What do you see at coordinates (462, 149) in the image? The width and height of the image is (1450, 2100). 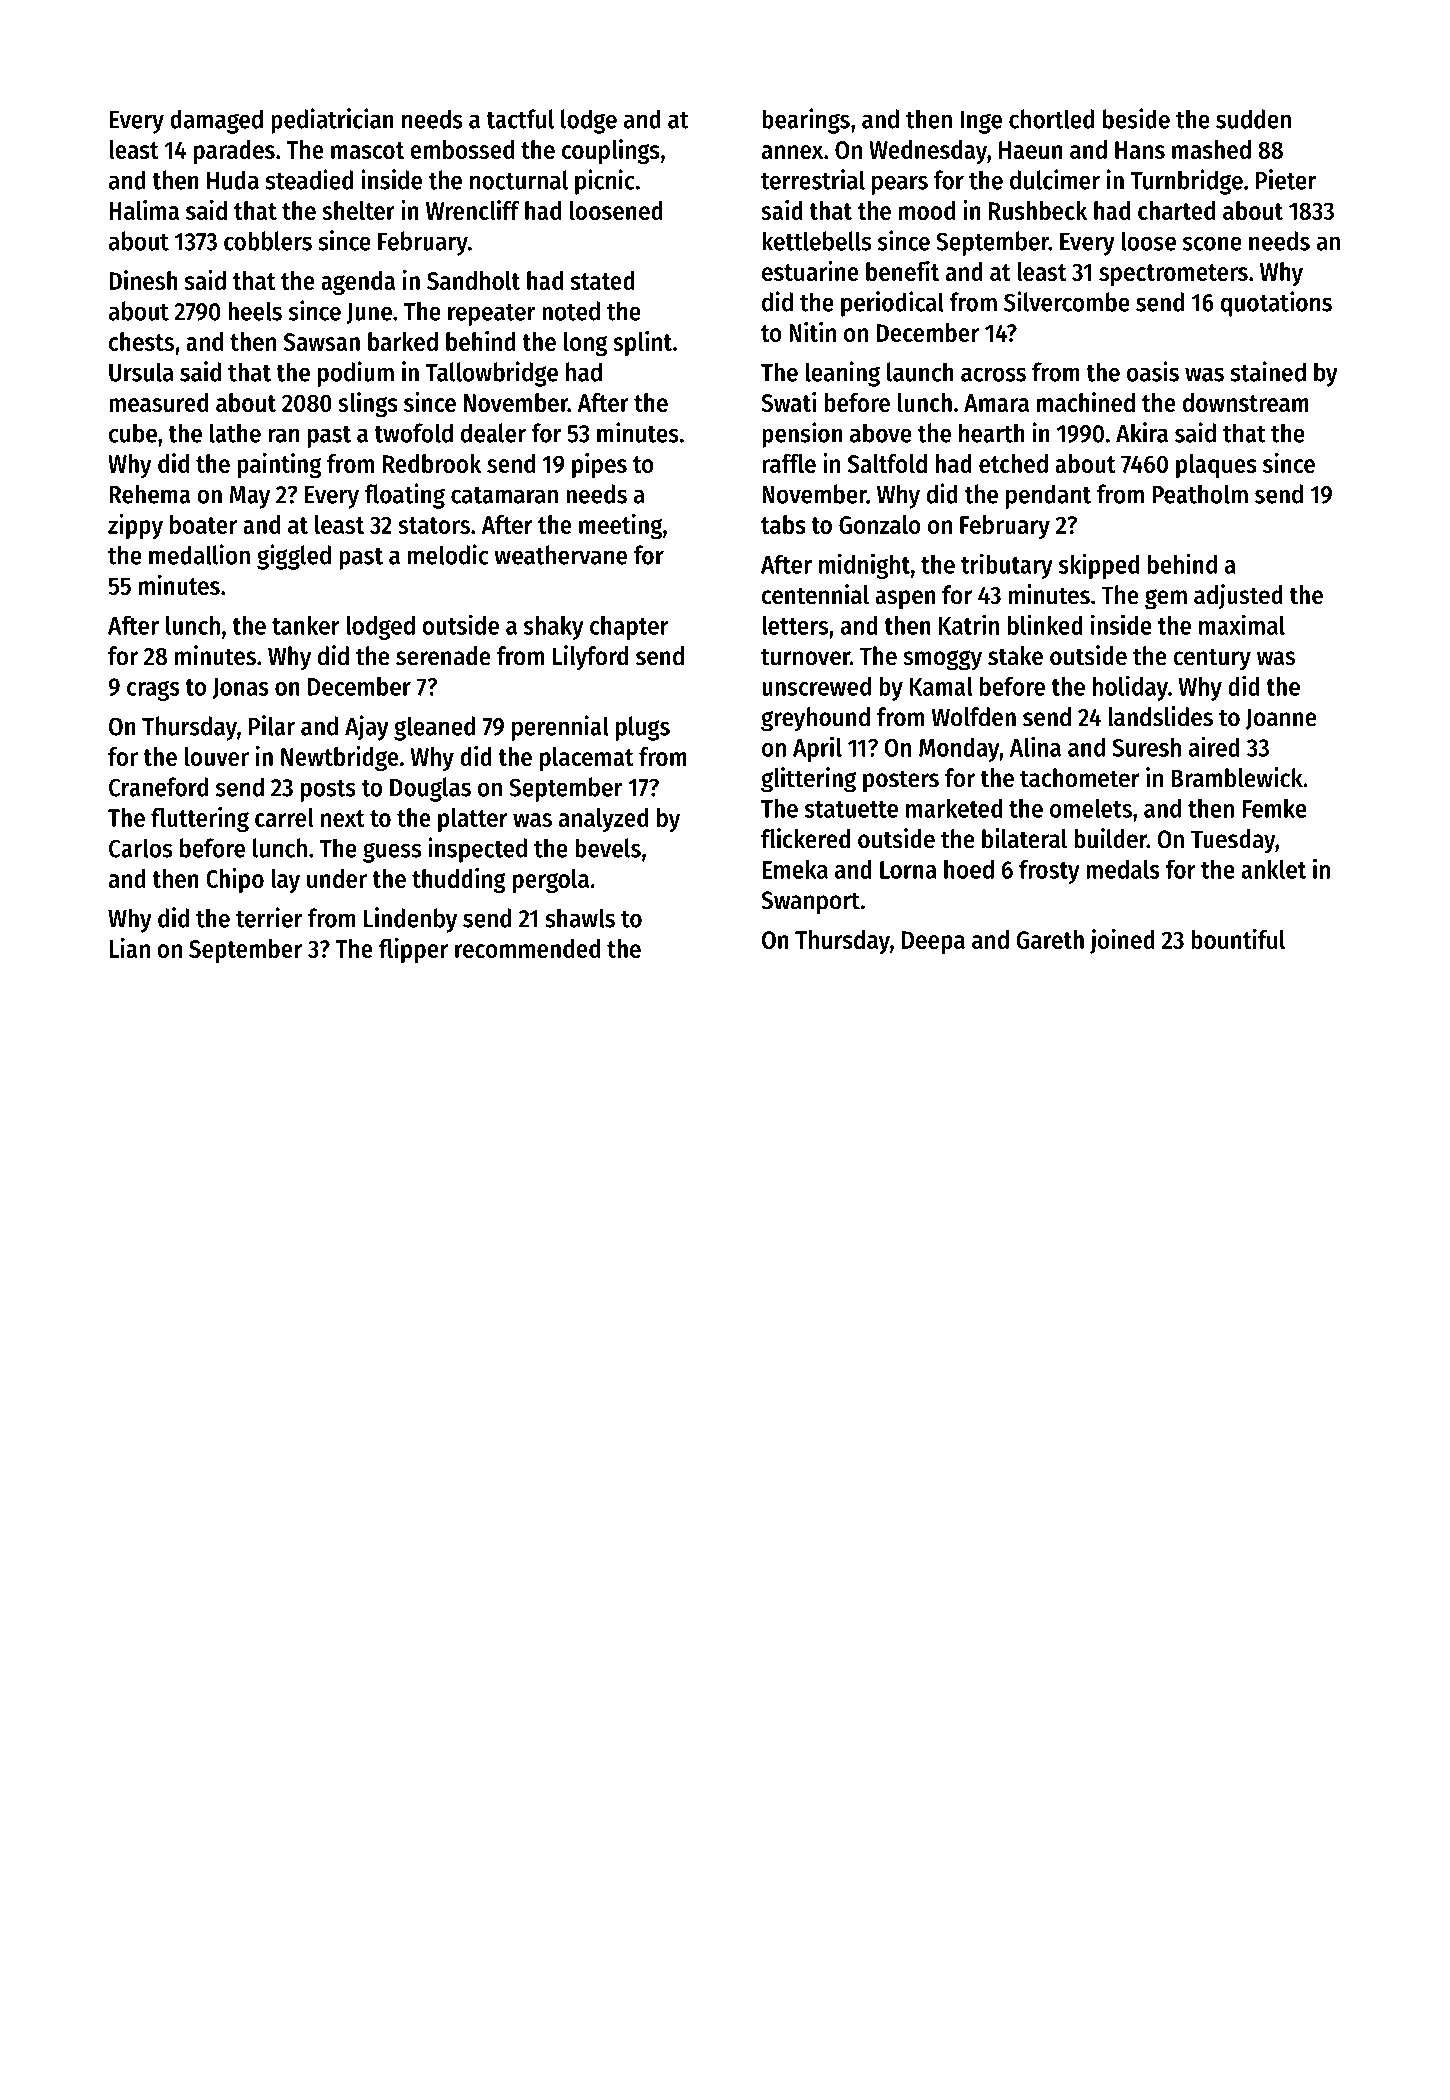 I see `embossed` at bounding box center [462, 149].
